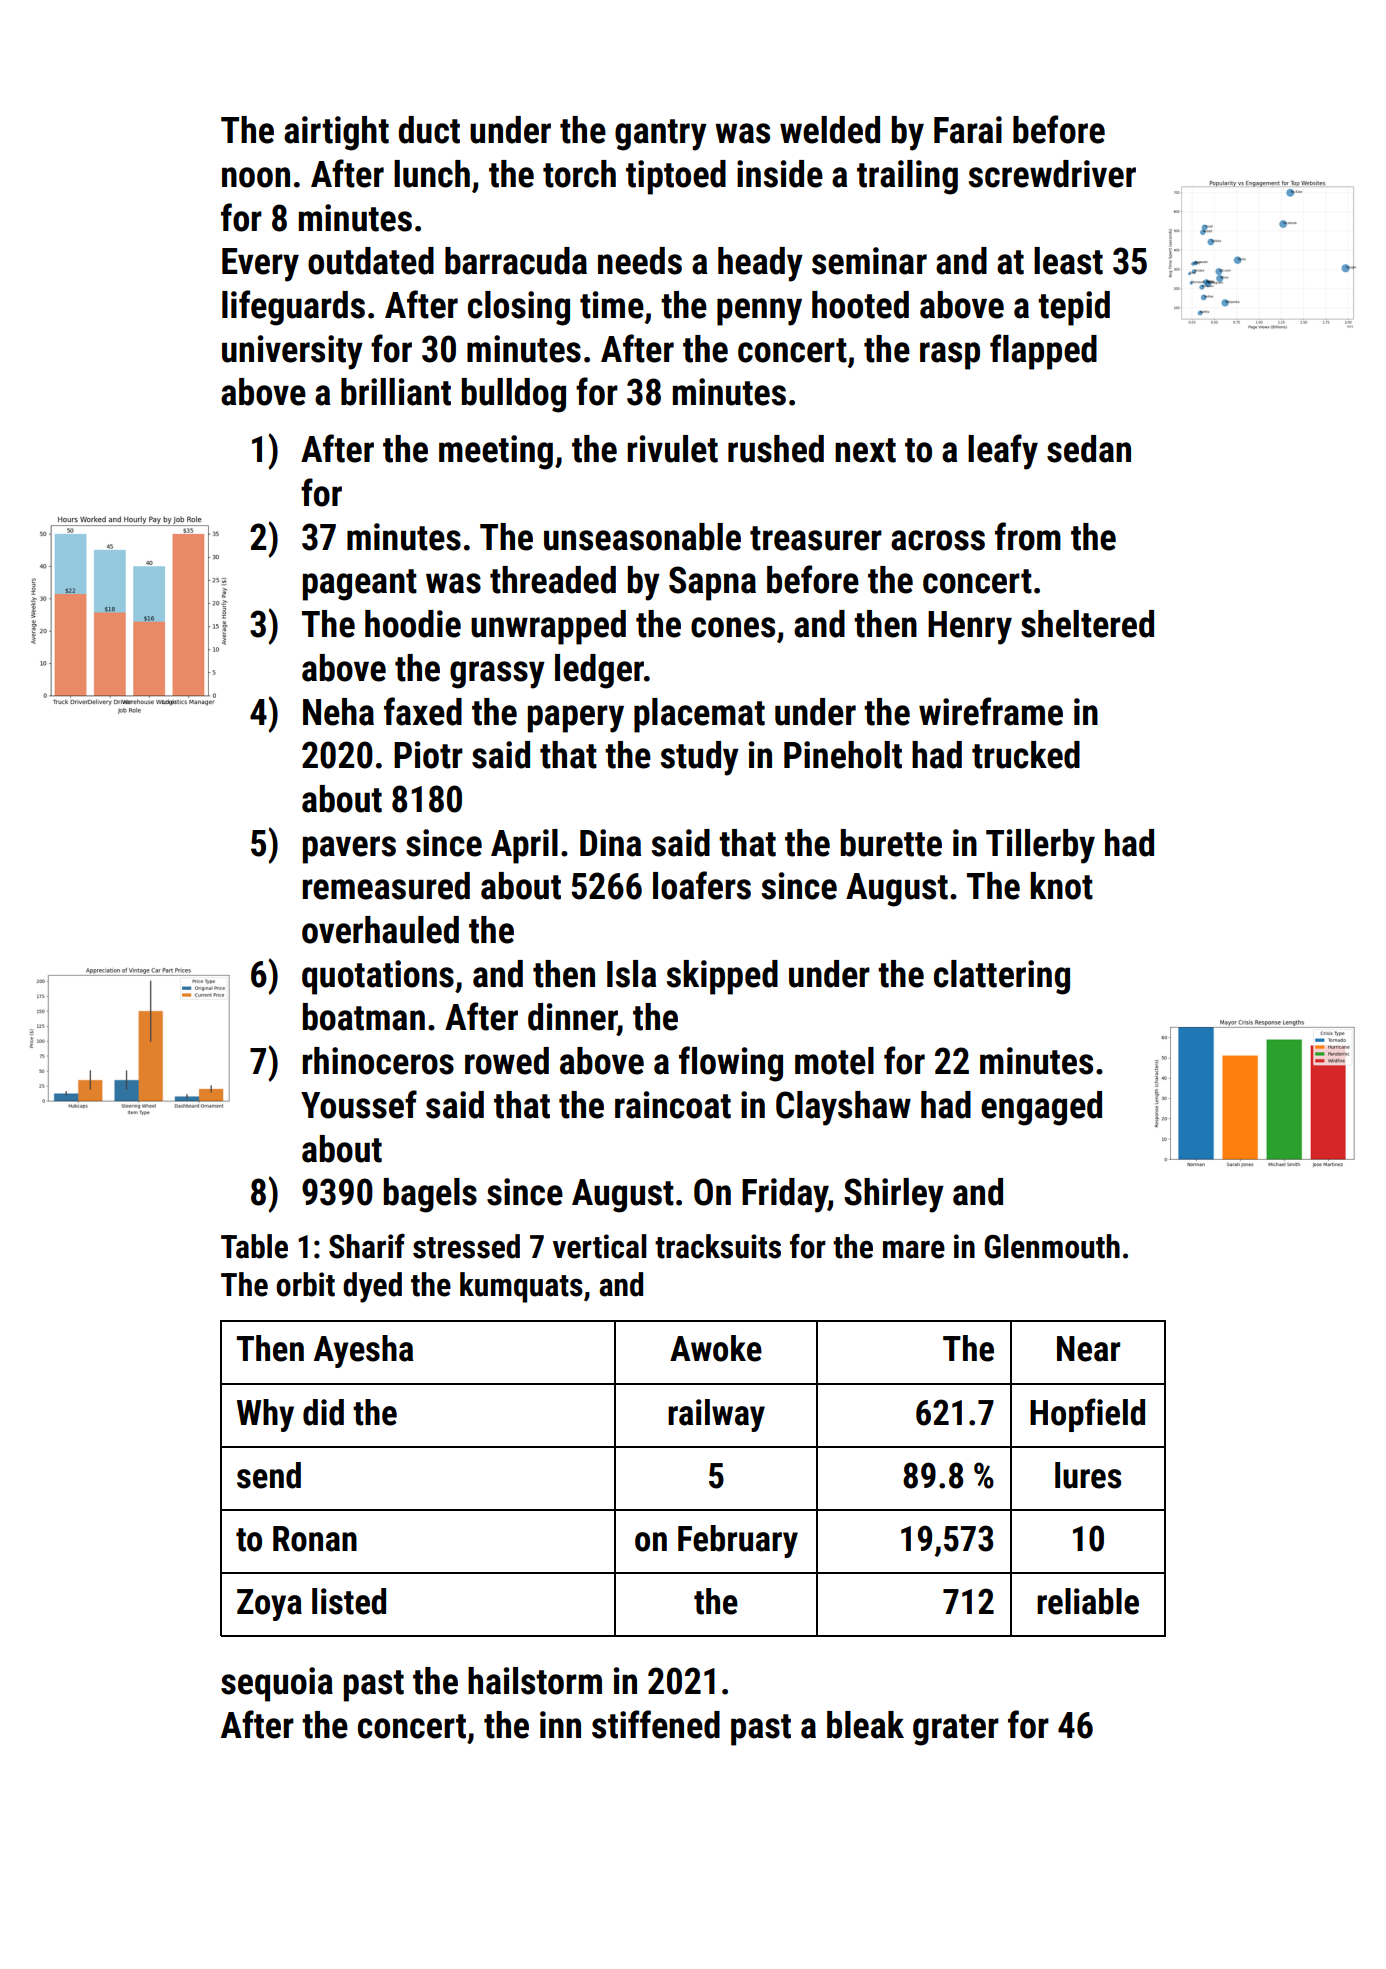 The width and height of the screenshot is (1386, 1969). What do you see at coordinates (535, 1681) in the screenshot?
I see `hailstorm` at bounding box center [535, 1681].
